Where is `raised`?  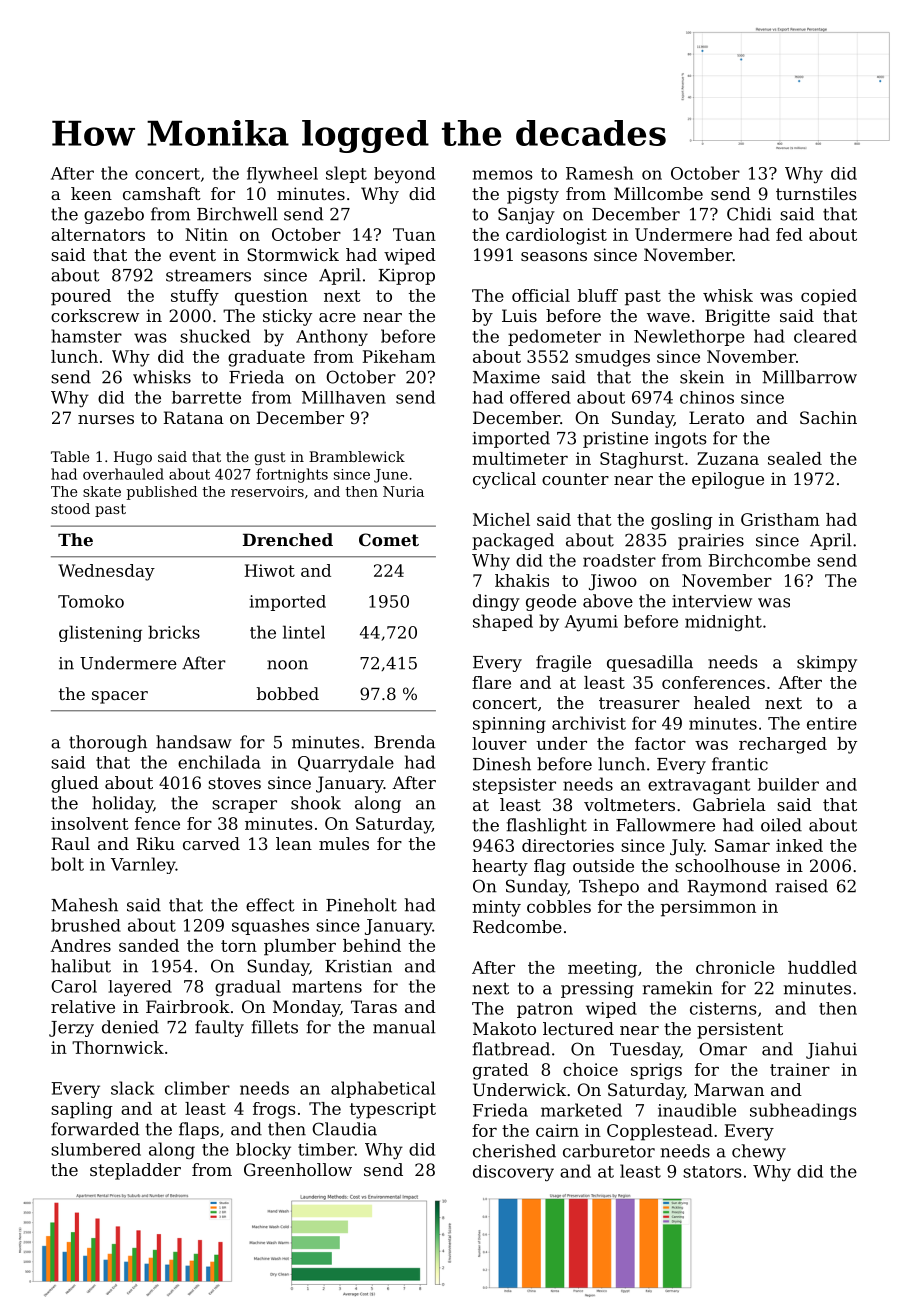 raised is located at coordinates (802, 886).
